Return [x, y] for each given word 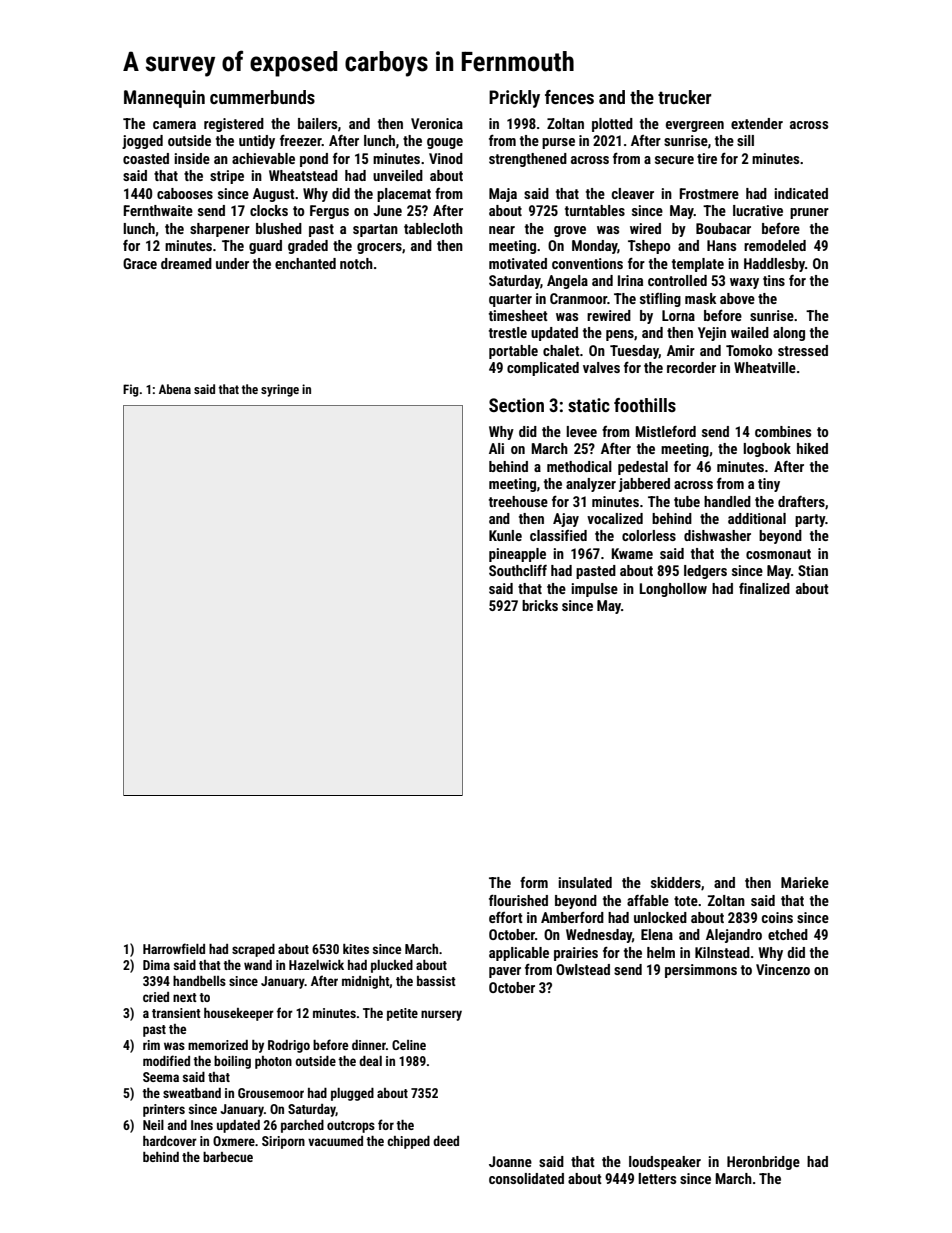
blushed [279, 228]
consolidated [526, 1178]
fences [569, 97]
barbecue [228, 1157]
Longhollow [673, 590]
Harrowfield [174, 948]
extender [757, 123]
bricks [540, 605]
